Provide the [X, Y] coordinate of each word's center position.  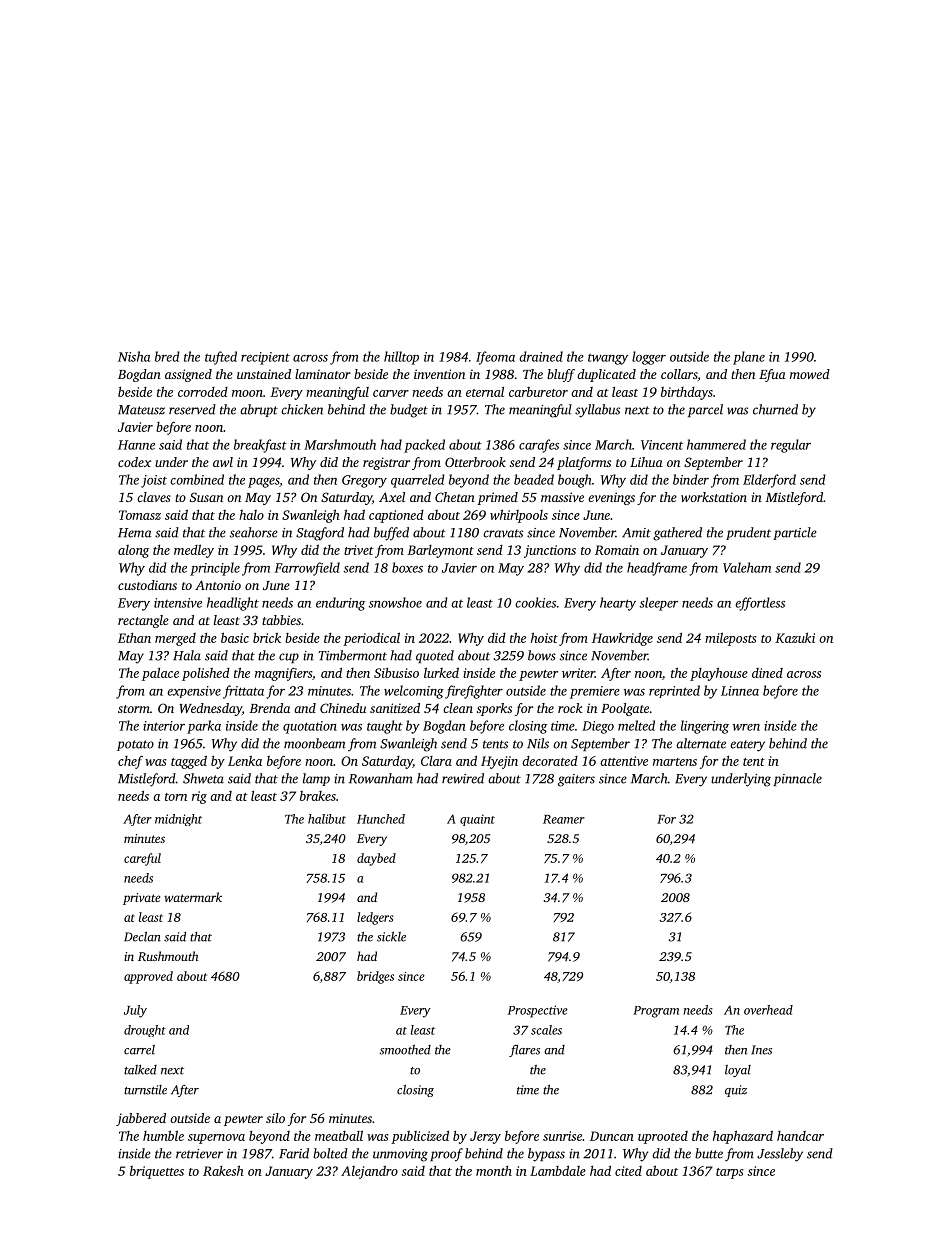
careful [142, 859]
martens [675, 762]
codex [134, 462]
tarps [730, 1173]
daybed [376, 859]
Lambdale [558, 1170]
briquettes [157, 1172]
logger [649, 358]
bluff [561, 375]
